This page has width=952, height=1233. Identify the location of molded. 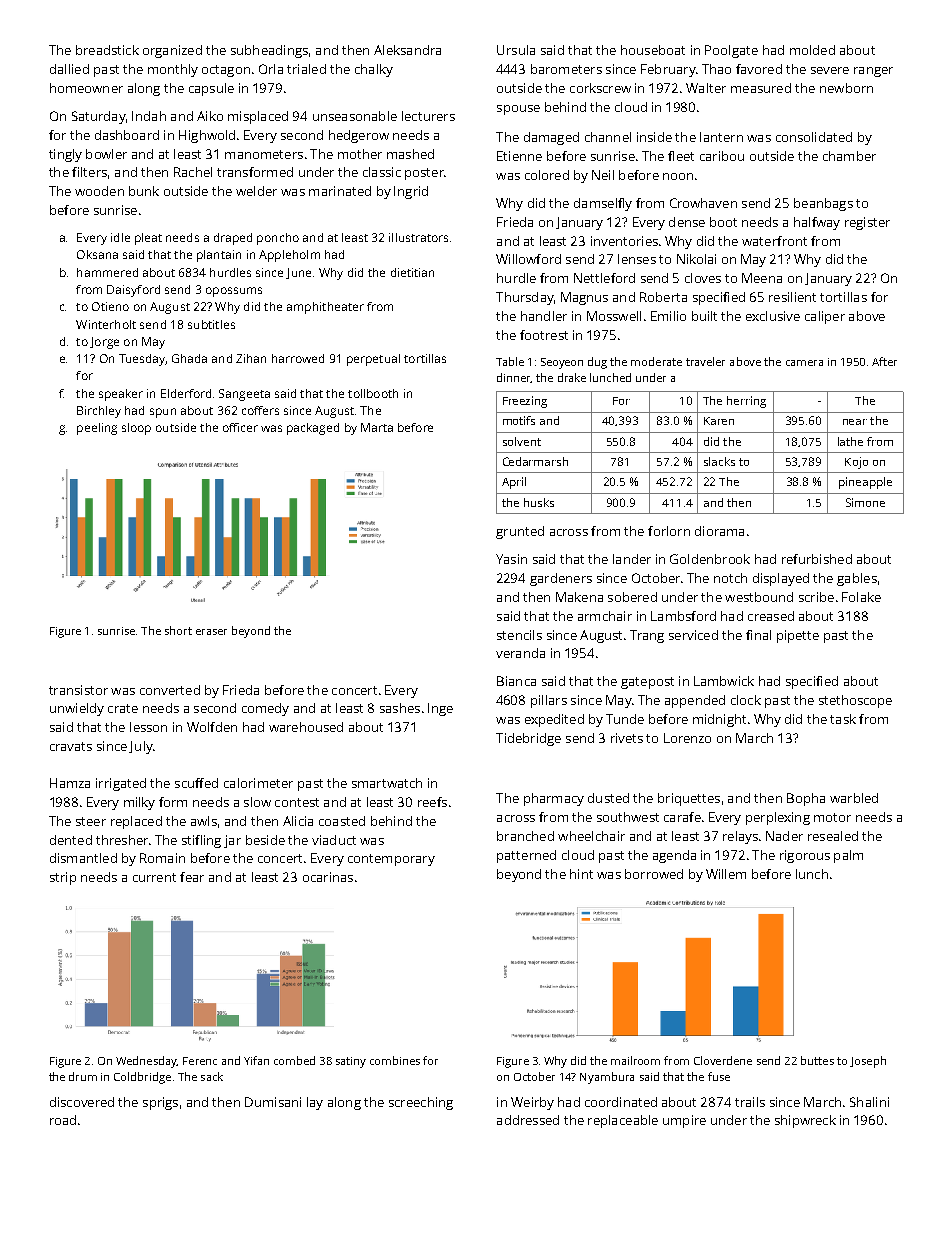
(812, 50).
